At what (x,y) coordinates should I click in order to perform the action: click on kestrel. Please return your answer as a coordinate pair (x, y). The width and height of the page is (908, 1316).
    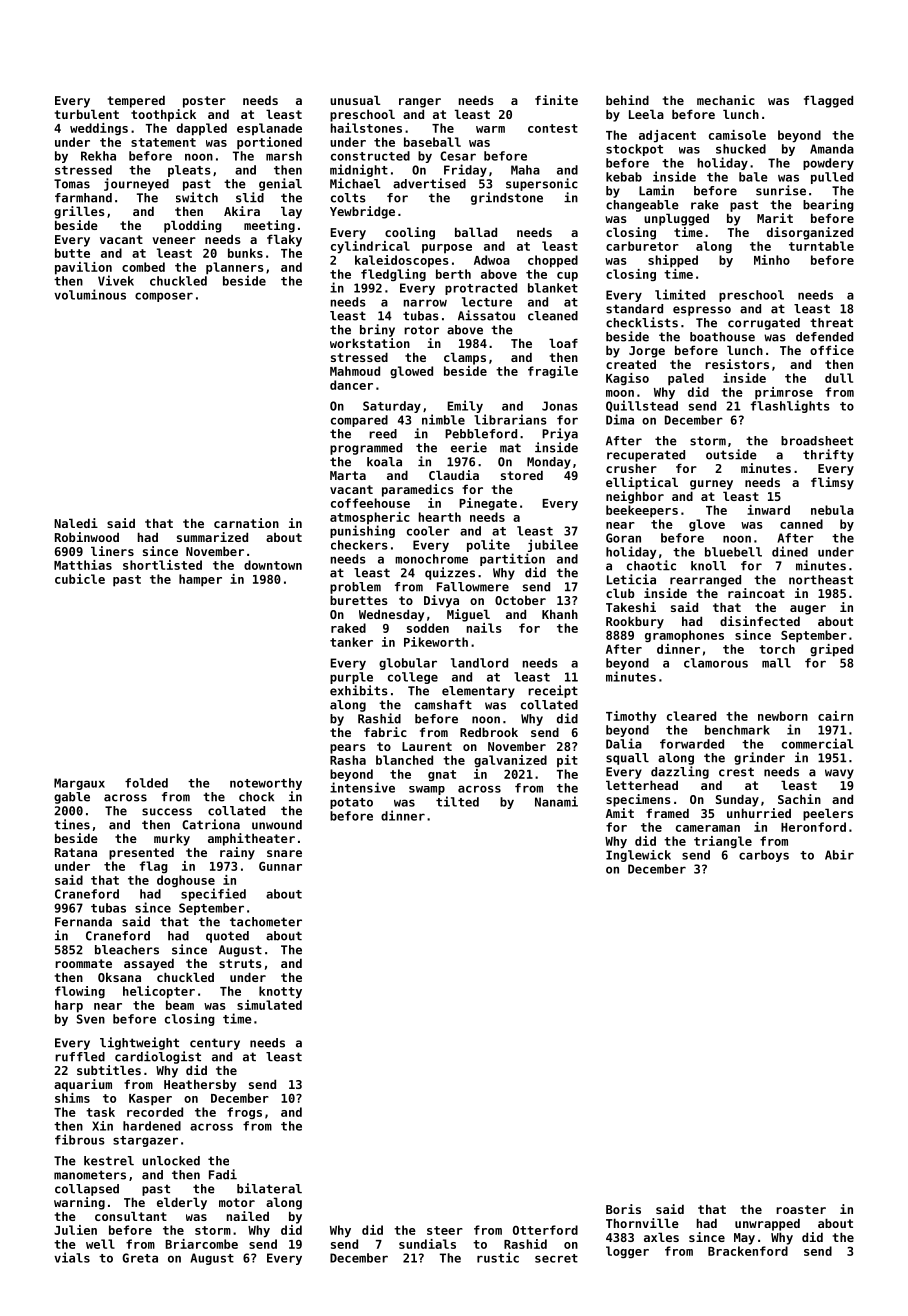
    Looking at the image, I should click on (109, 1161).
